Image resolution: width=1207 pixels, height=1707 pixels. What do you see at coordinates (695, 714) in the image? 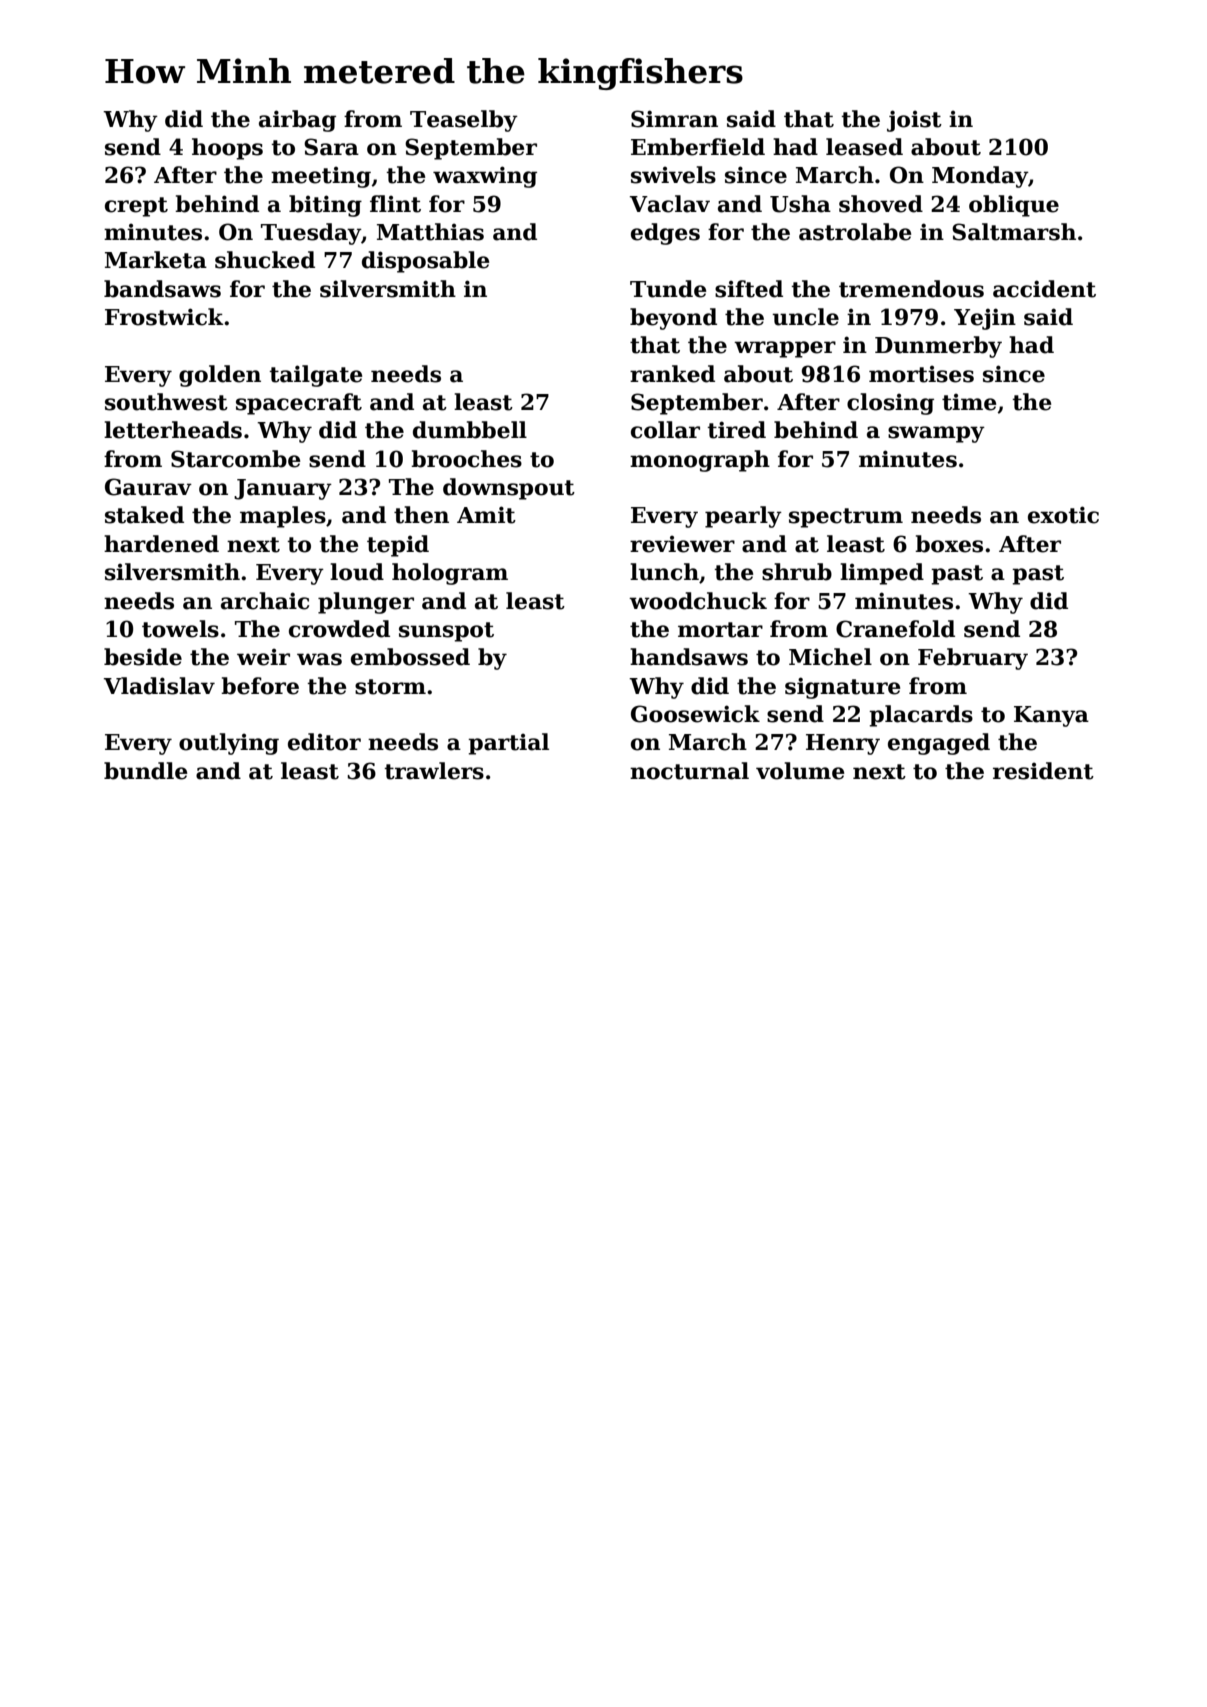
I see `Goosewick` at bounding box center [695, 714].
